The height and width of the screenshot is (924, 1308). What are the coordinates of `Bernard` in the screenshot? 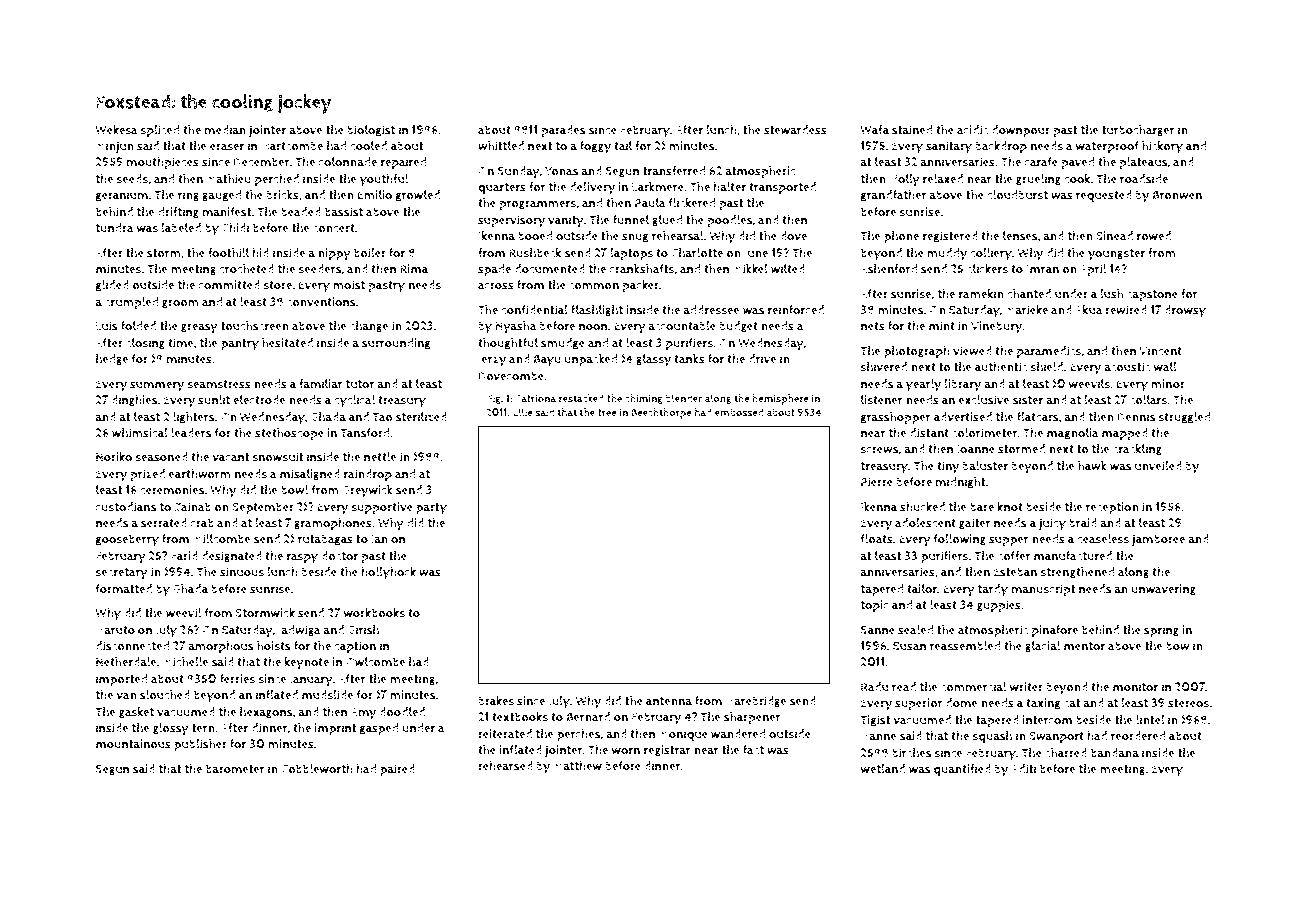 It's located at (588, 717).
